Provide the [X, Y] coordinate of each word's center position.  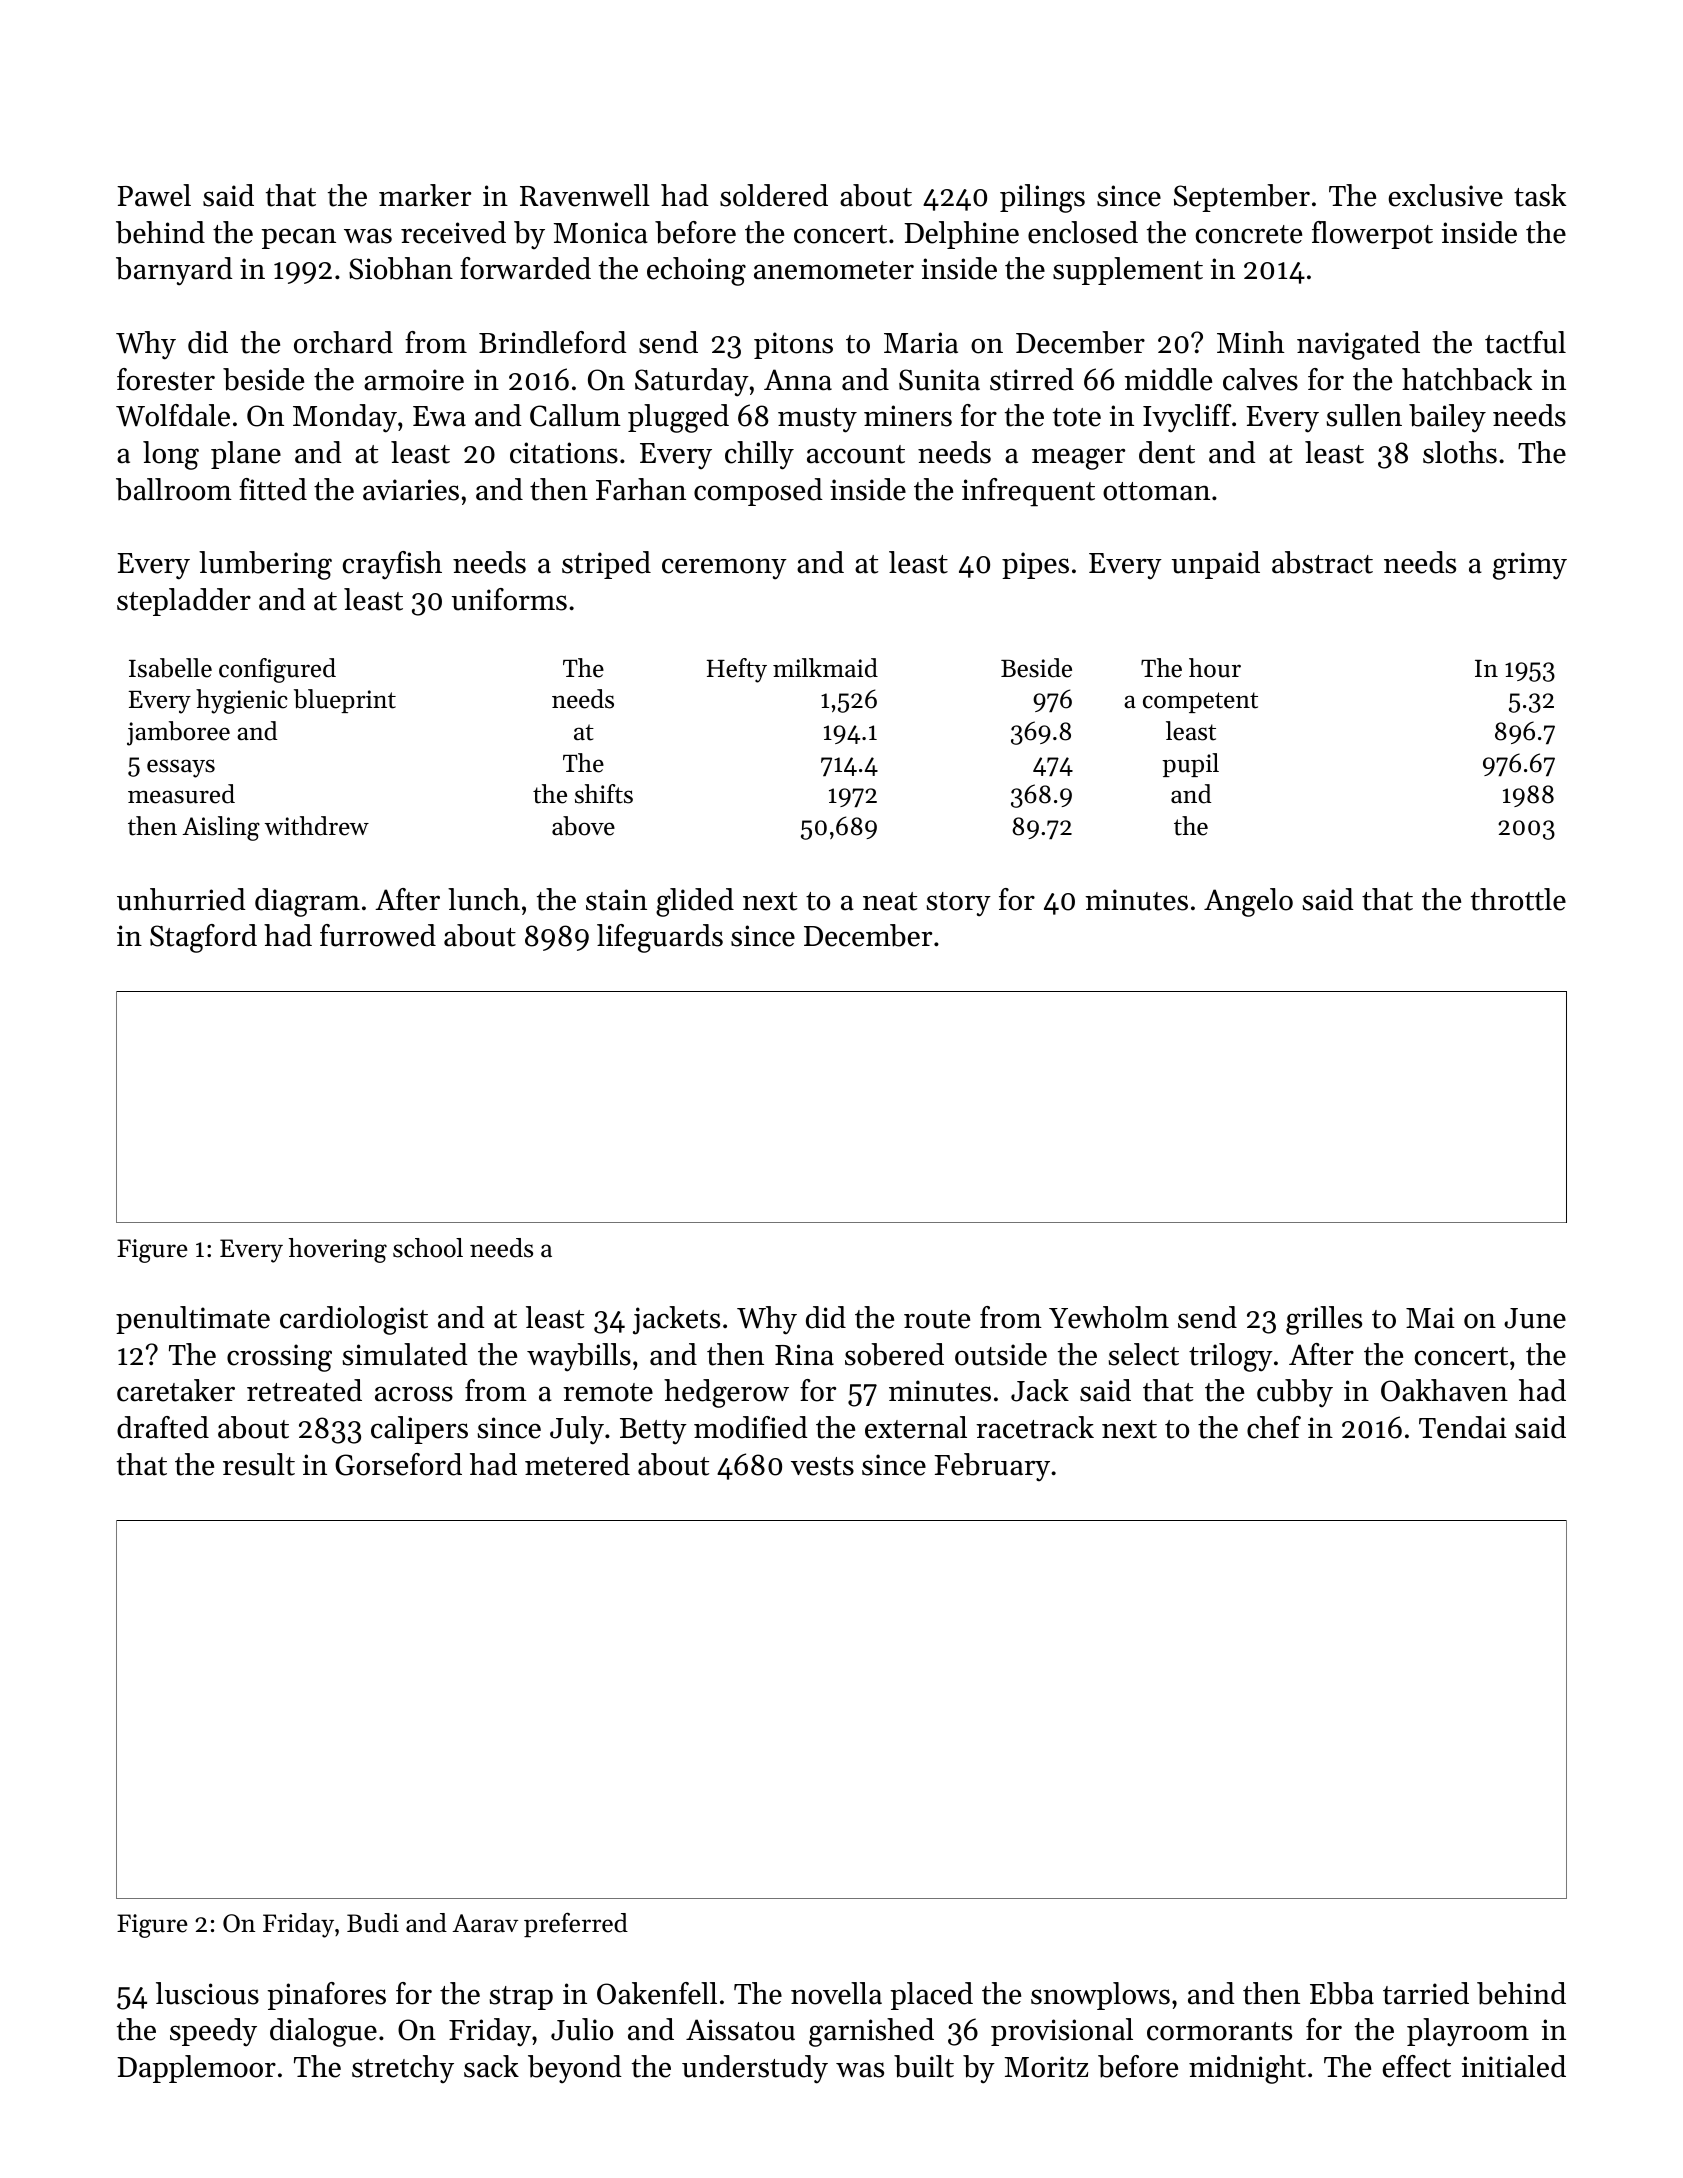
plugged [678, 418]
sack [491, 2066]
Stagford [203, 938]
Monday [345, 418]
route [937, 1319]
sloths [1460, 452]
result [259, 1464]
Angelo [1248, 902]
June [1535, 1318]
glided [695, 902]
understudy [755, 2069]
